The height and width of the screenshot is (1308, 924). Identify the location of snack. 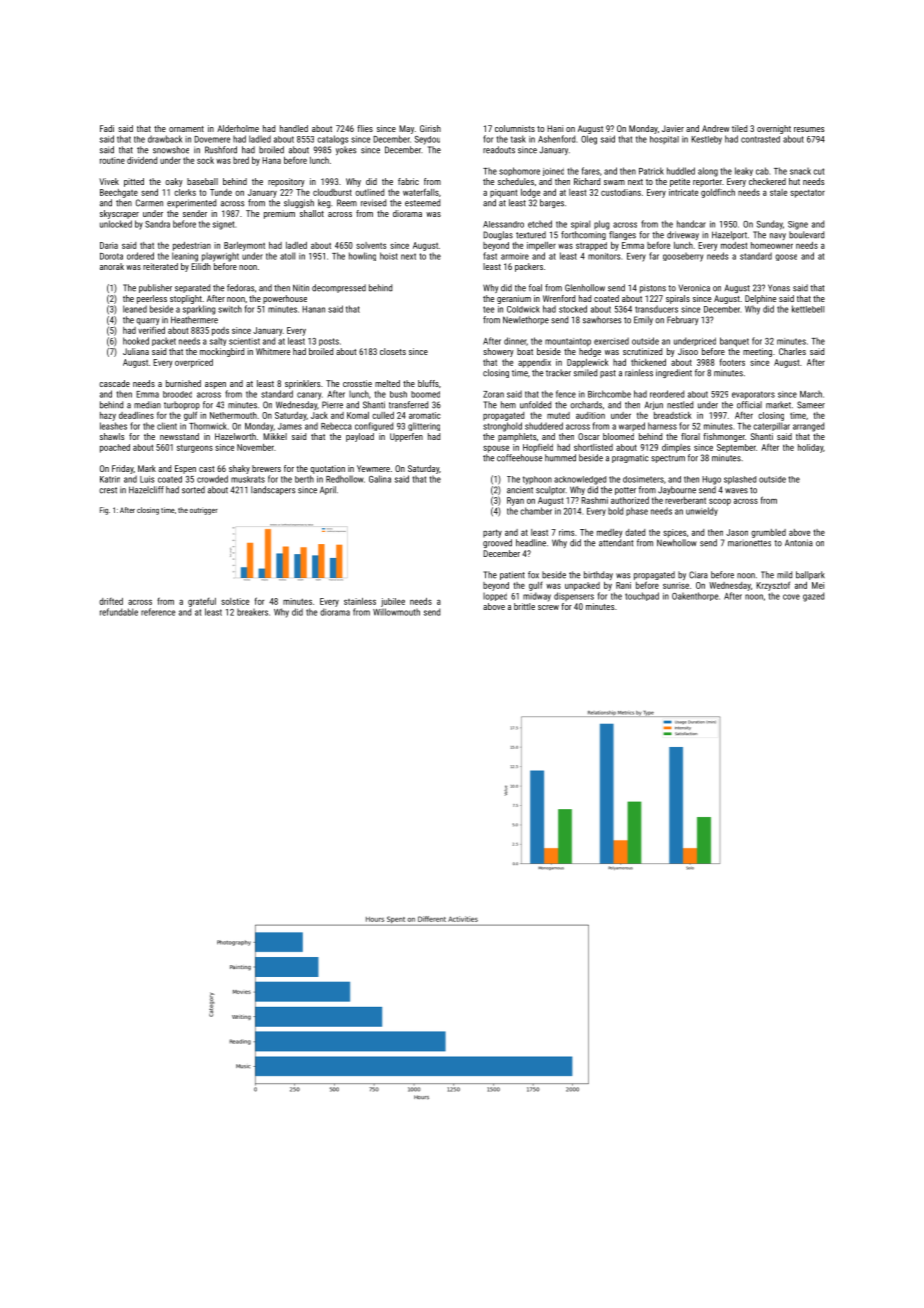
(800, 171).
